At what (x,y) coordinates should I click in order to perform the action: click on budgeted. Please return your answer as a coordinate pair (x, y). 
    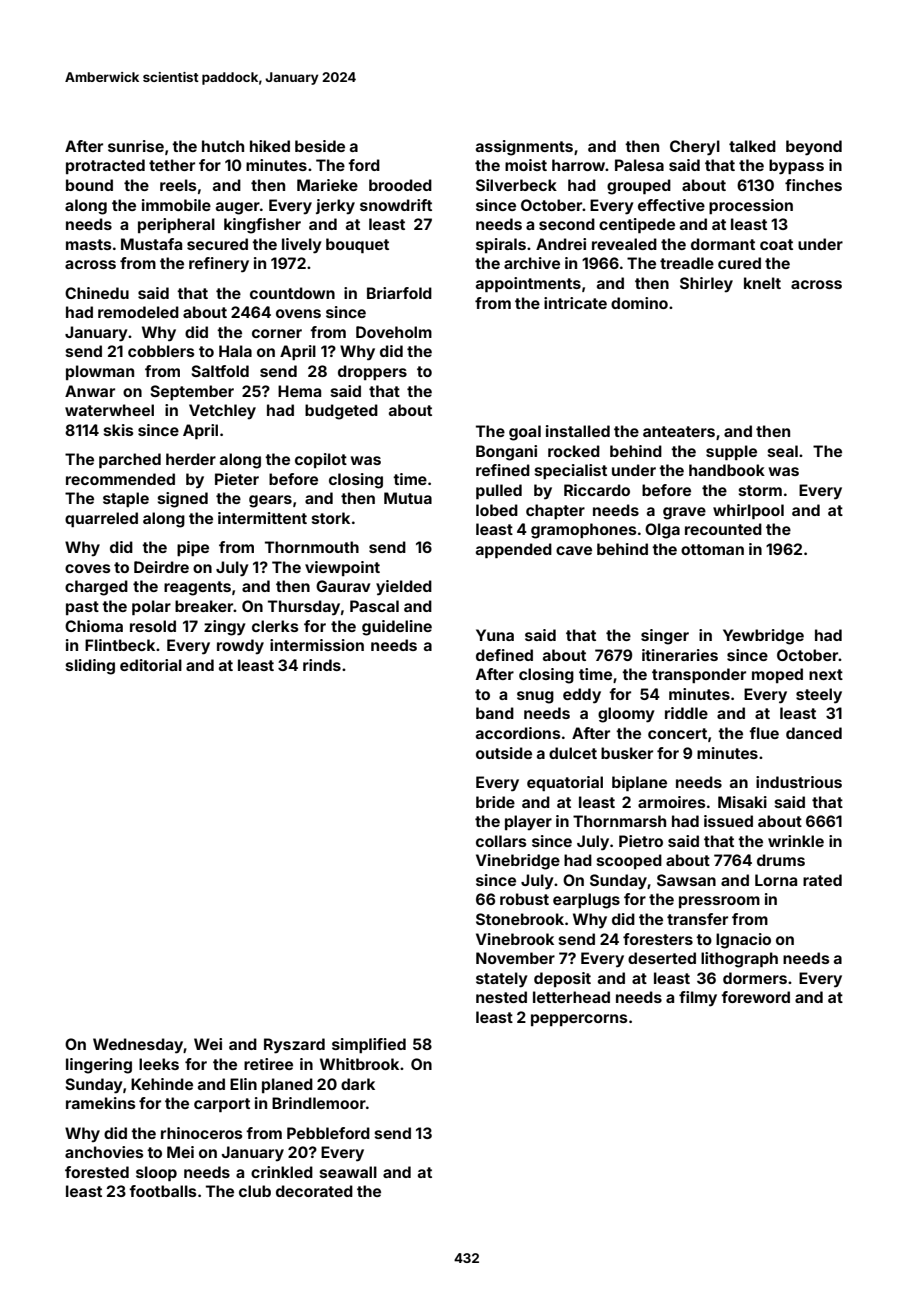
    Looking at the image, I should click on (341, 412).
